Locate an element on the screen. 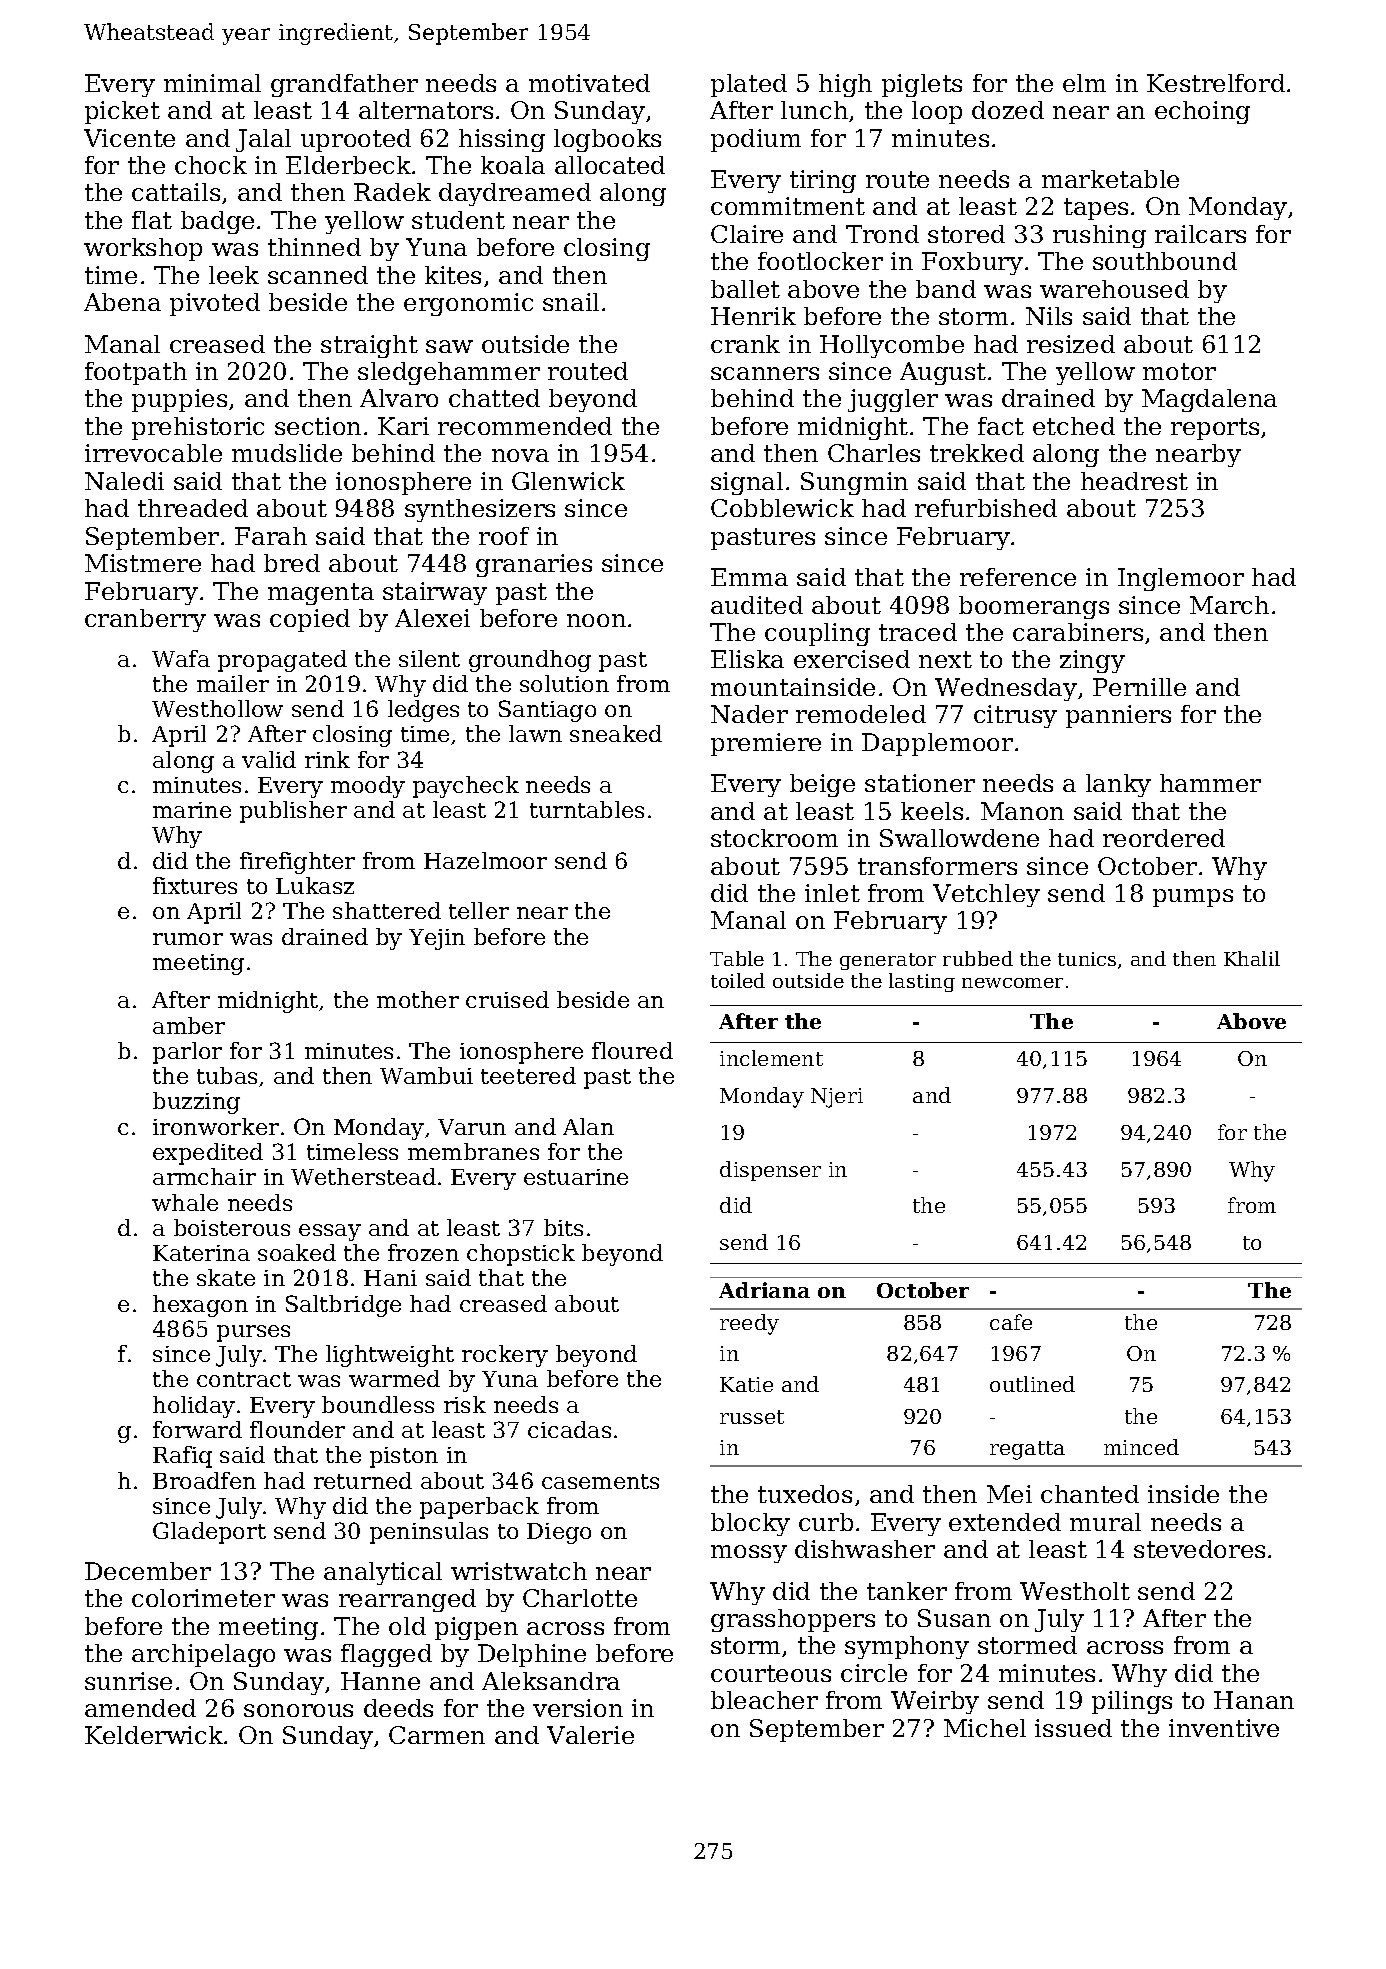 The image size is (1386, 1969). pumps is located at coordinates (1193, 898).
